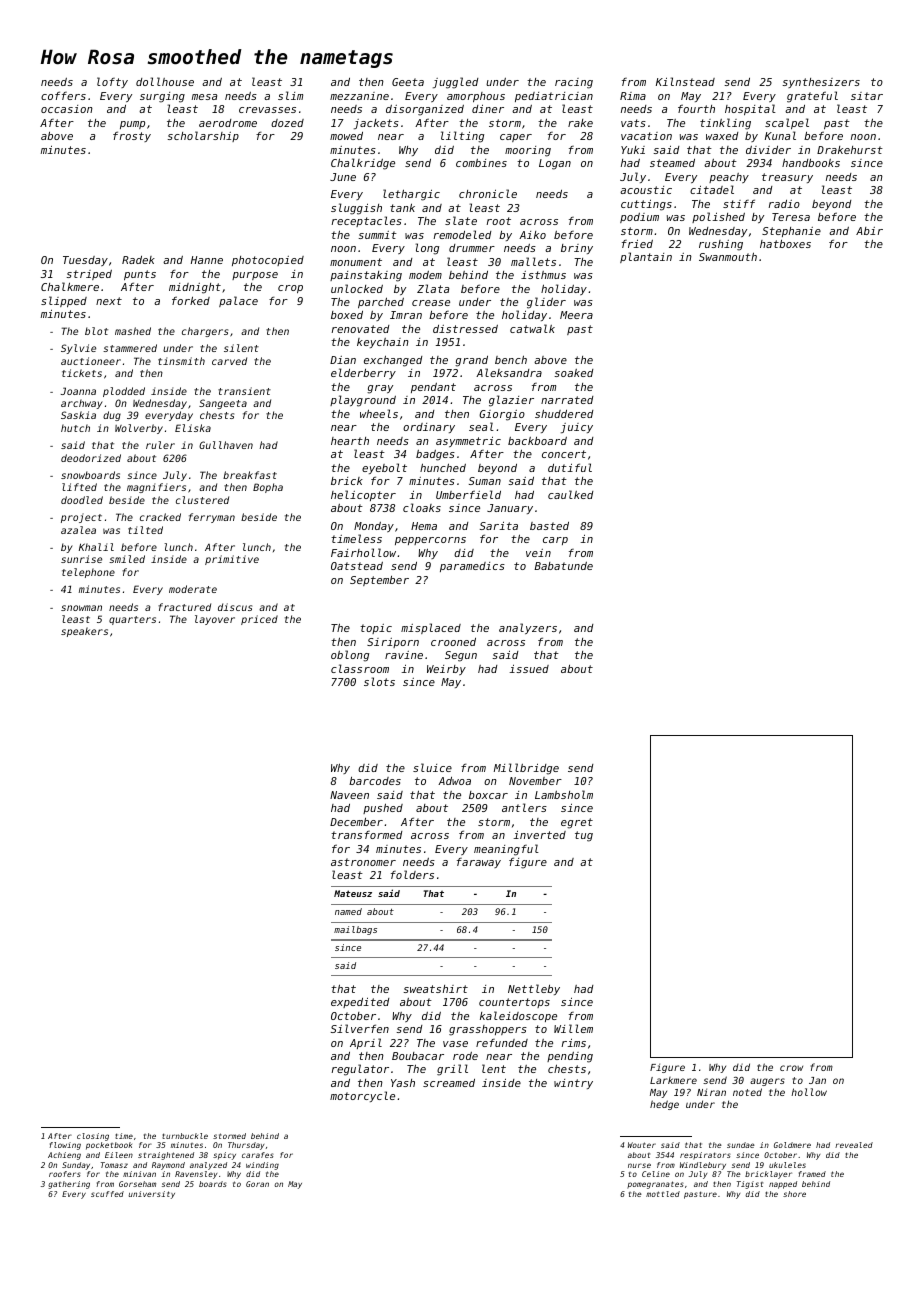 The height and width of the screenshot is (1308, 924). I want to click on snowman, so click(81, 608).
